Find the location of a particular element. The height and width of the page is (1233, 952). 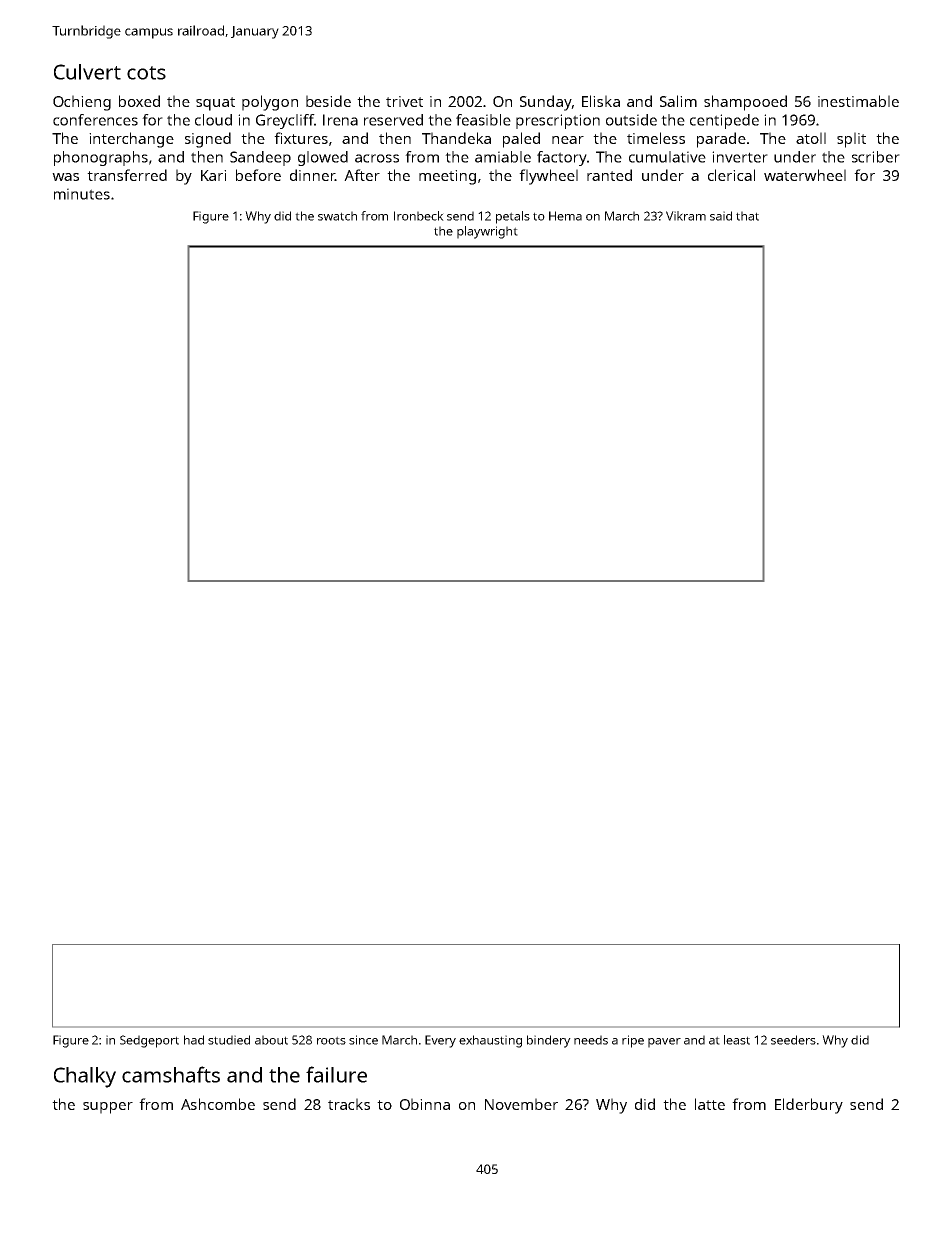

had is located at coordinates (194, 1040).
